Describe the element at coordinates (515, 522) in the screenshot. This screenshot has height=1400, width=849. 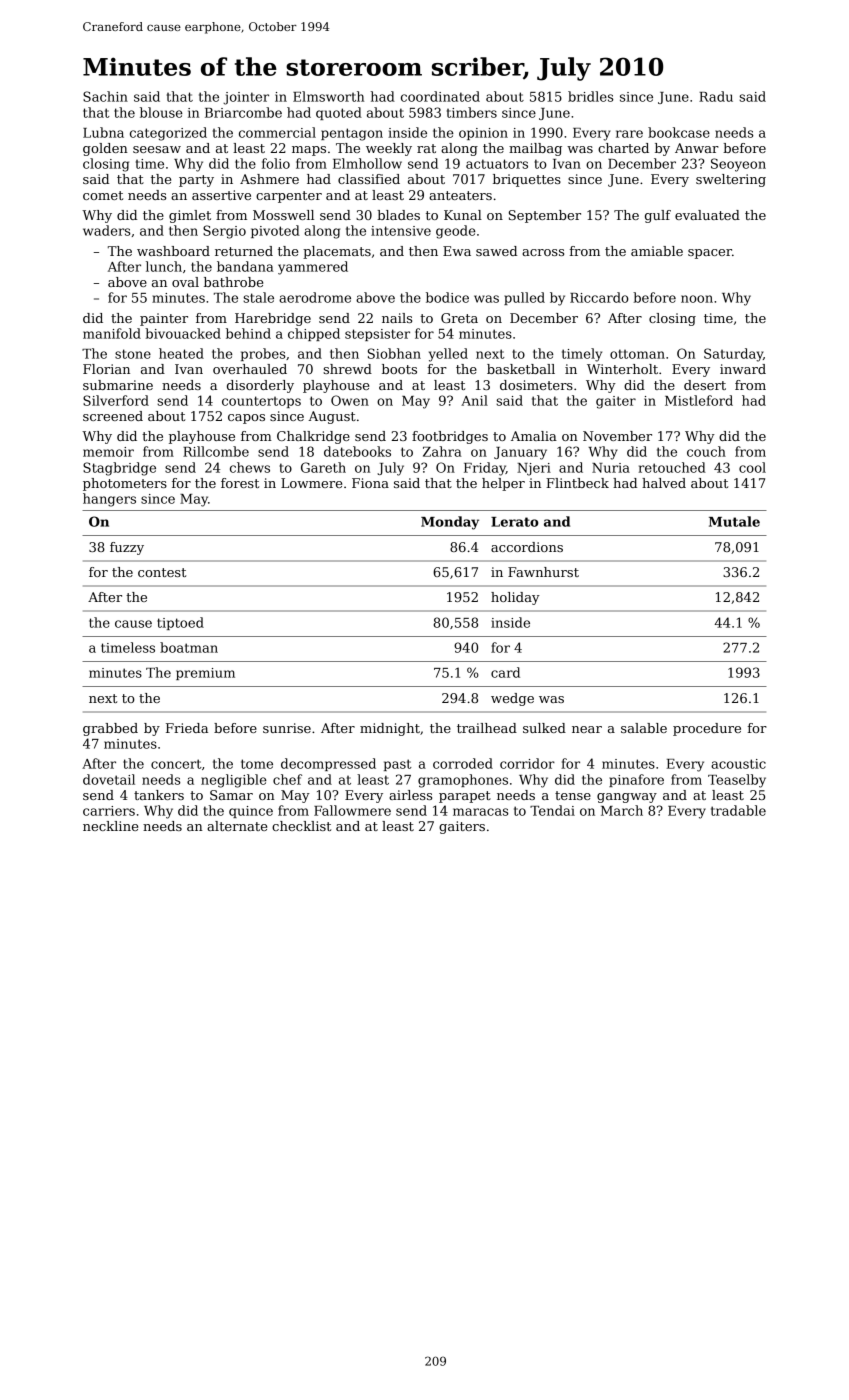
I see `Lerato` at that location.
